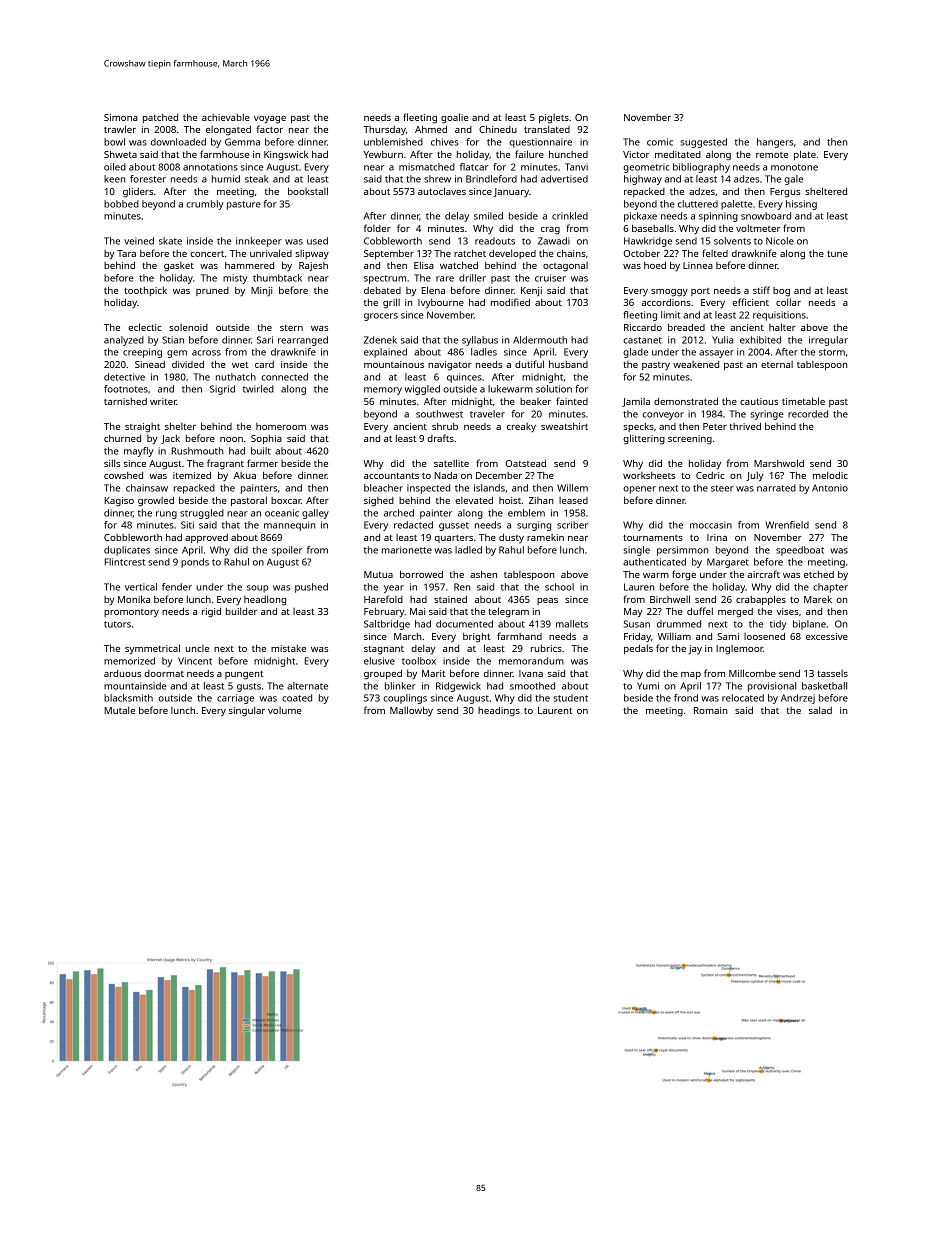  Describe the element at coordinates (286, 500) in the screenshot. I see `boxcar` at that location.
